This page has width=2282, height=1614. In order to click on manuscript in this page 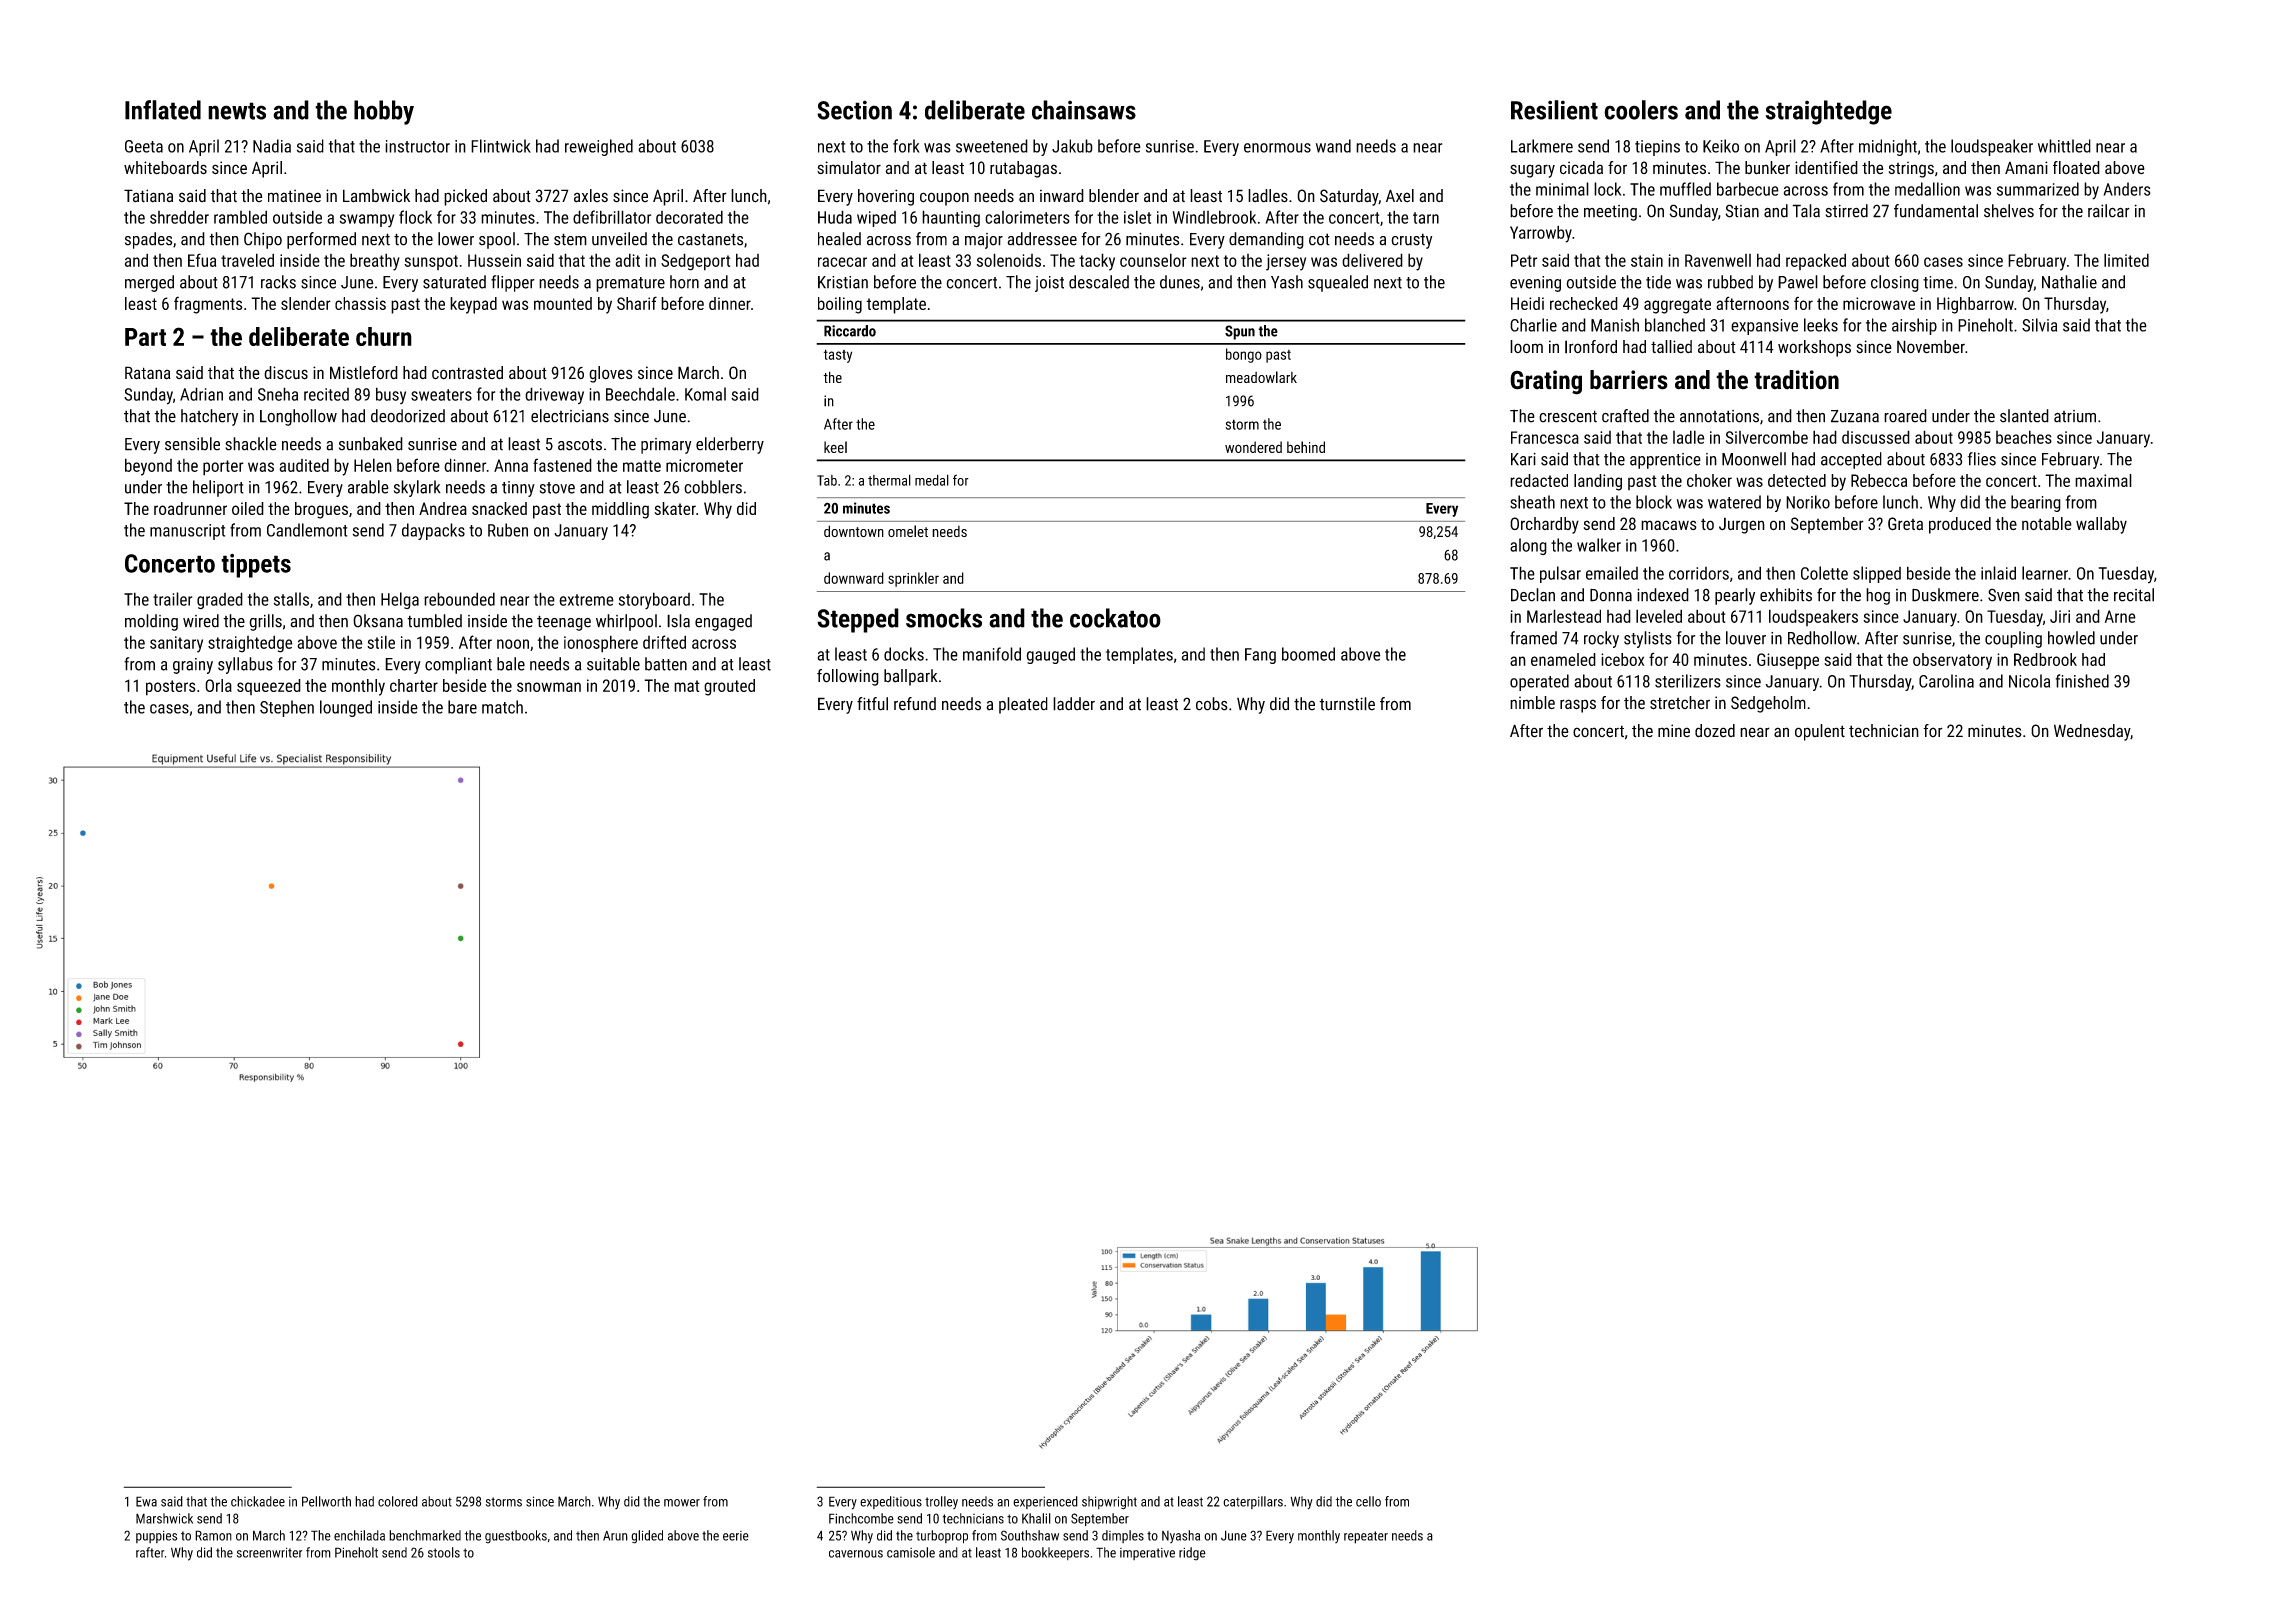, I will do `click(187, 532)`.
